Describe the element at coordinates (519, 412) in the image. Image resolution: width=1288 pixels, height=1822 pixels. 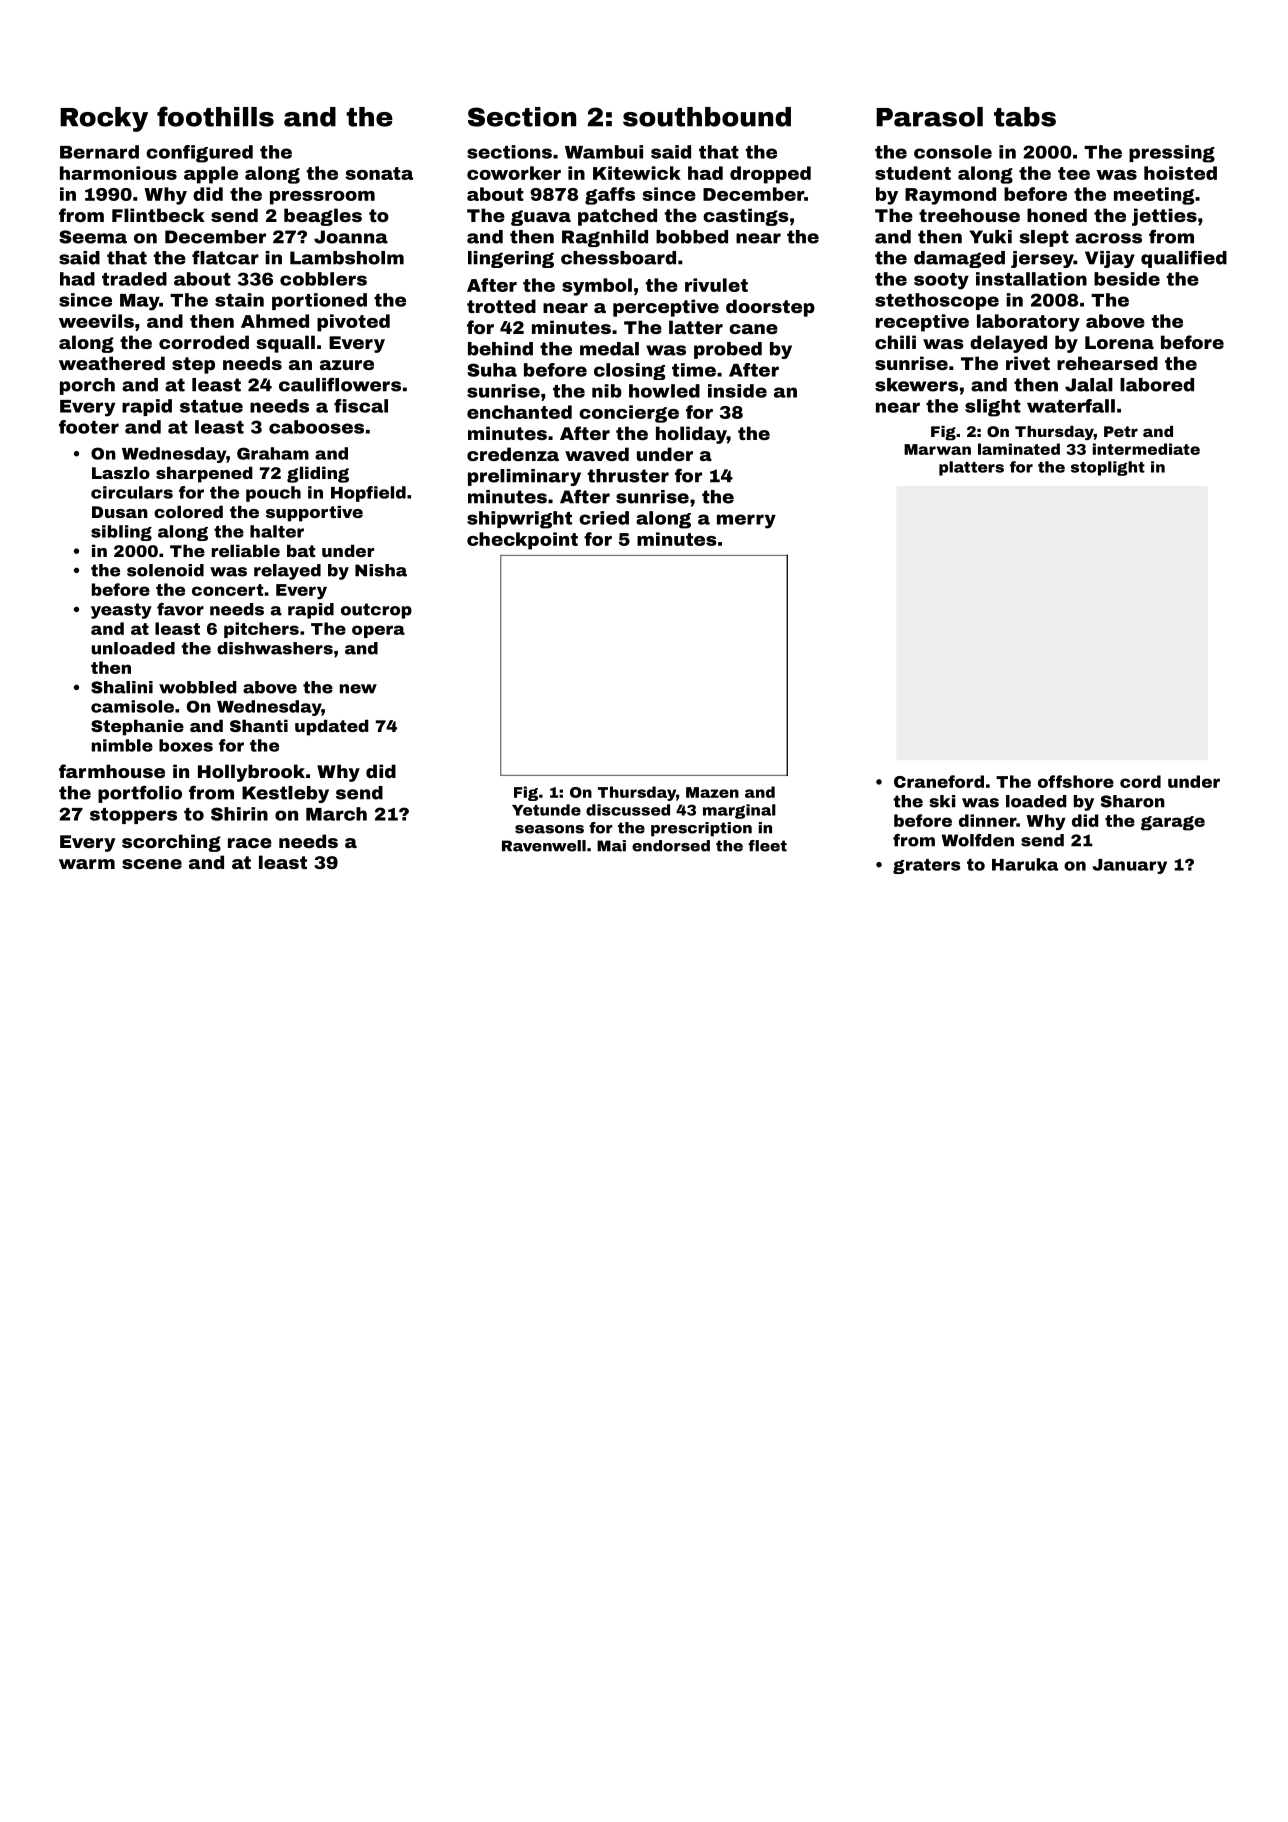
I see `enchanted` at that location.
